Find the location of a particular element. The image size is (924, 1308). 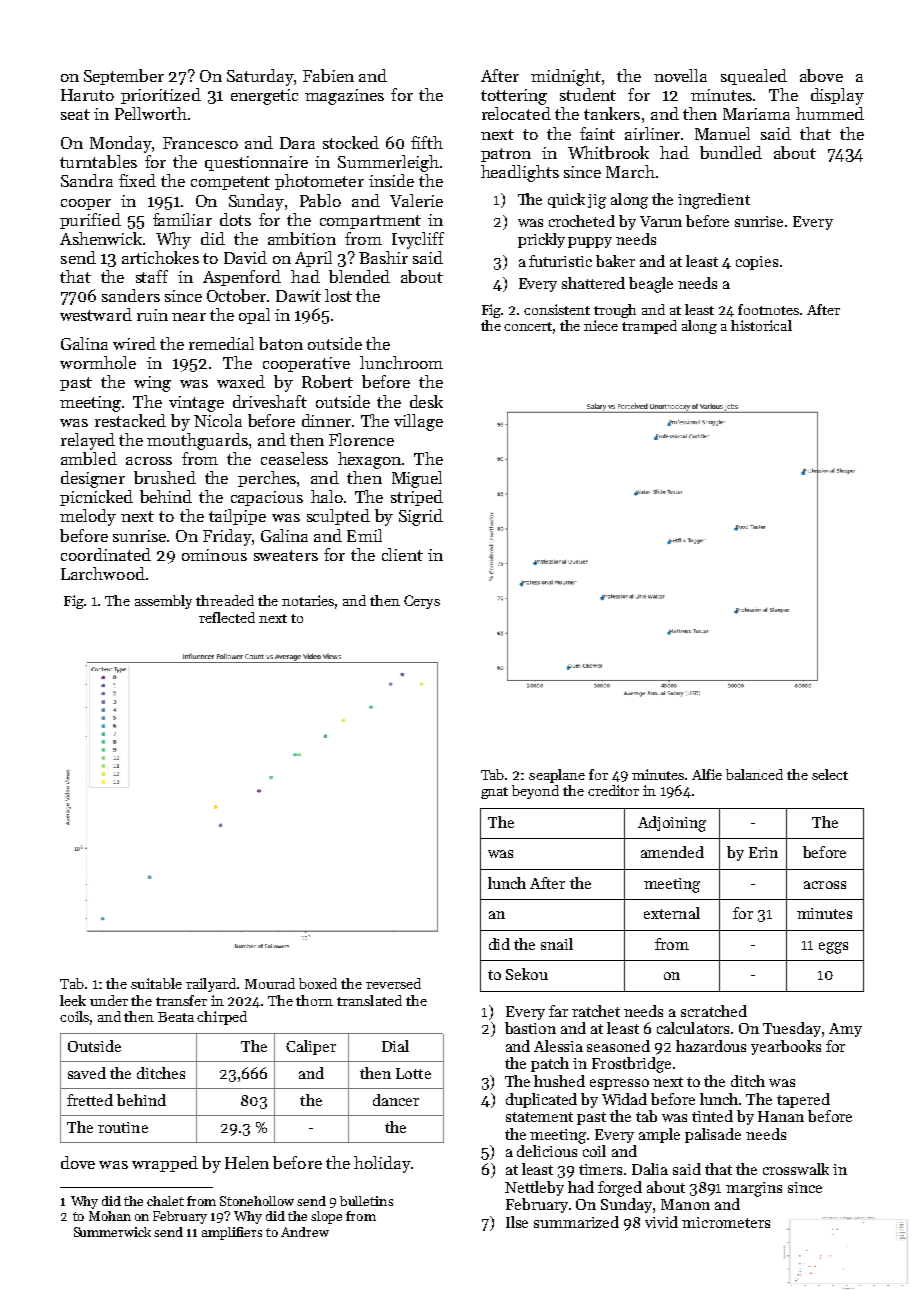

balanced is located at coordinates (754, 774).
